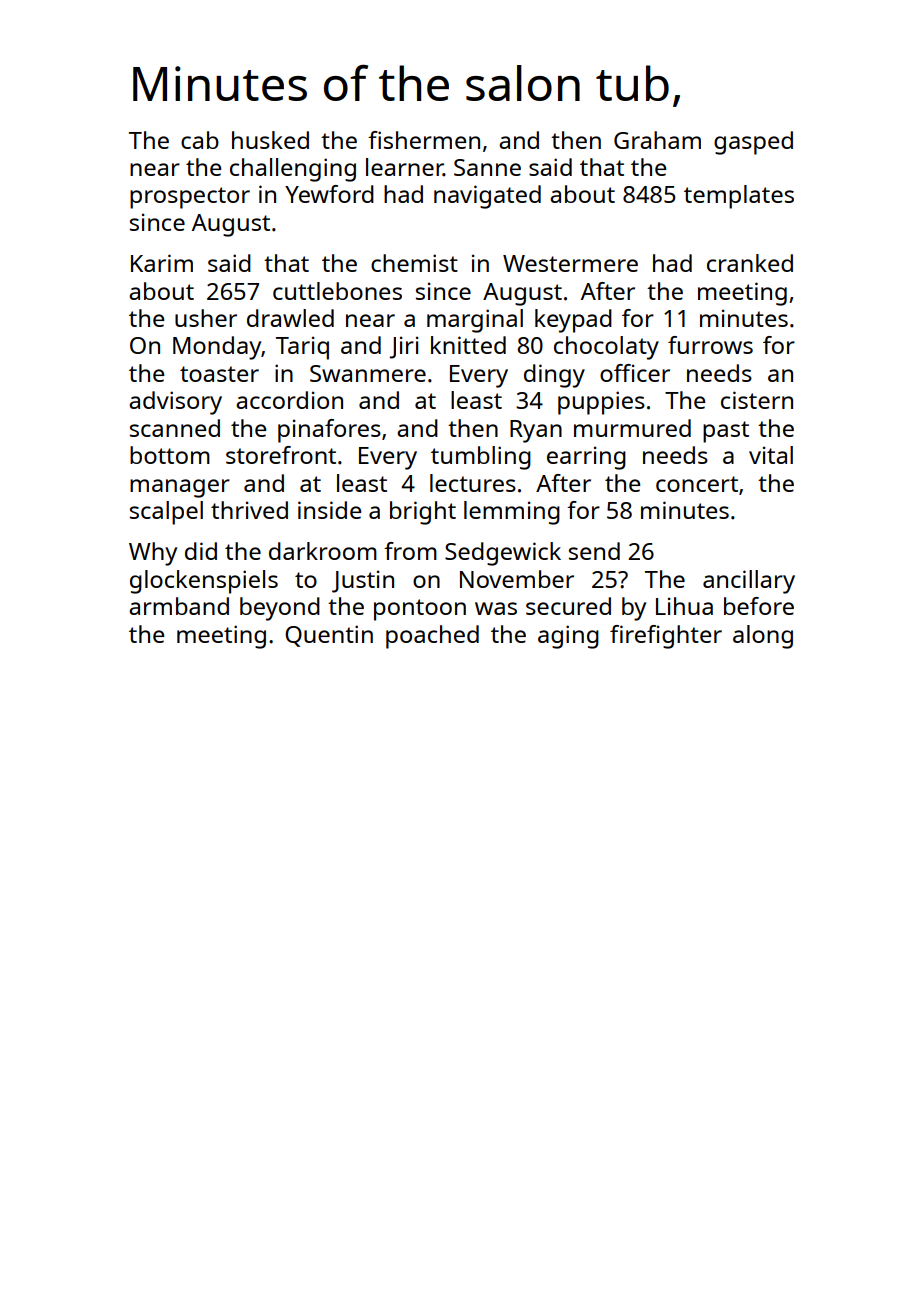 Image resolution: width=924 pixels, height=1311 pixels. I want to click on cistern, so click(757, 400).
